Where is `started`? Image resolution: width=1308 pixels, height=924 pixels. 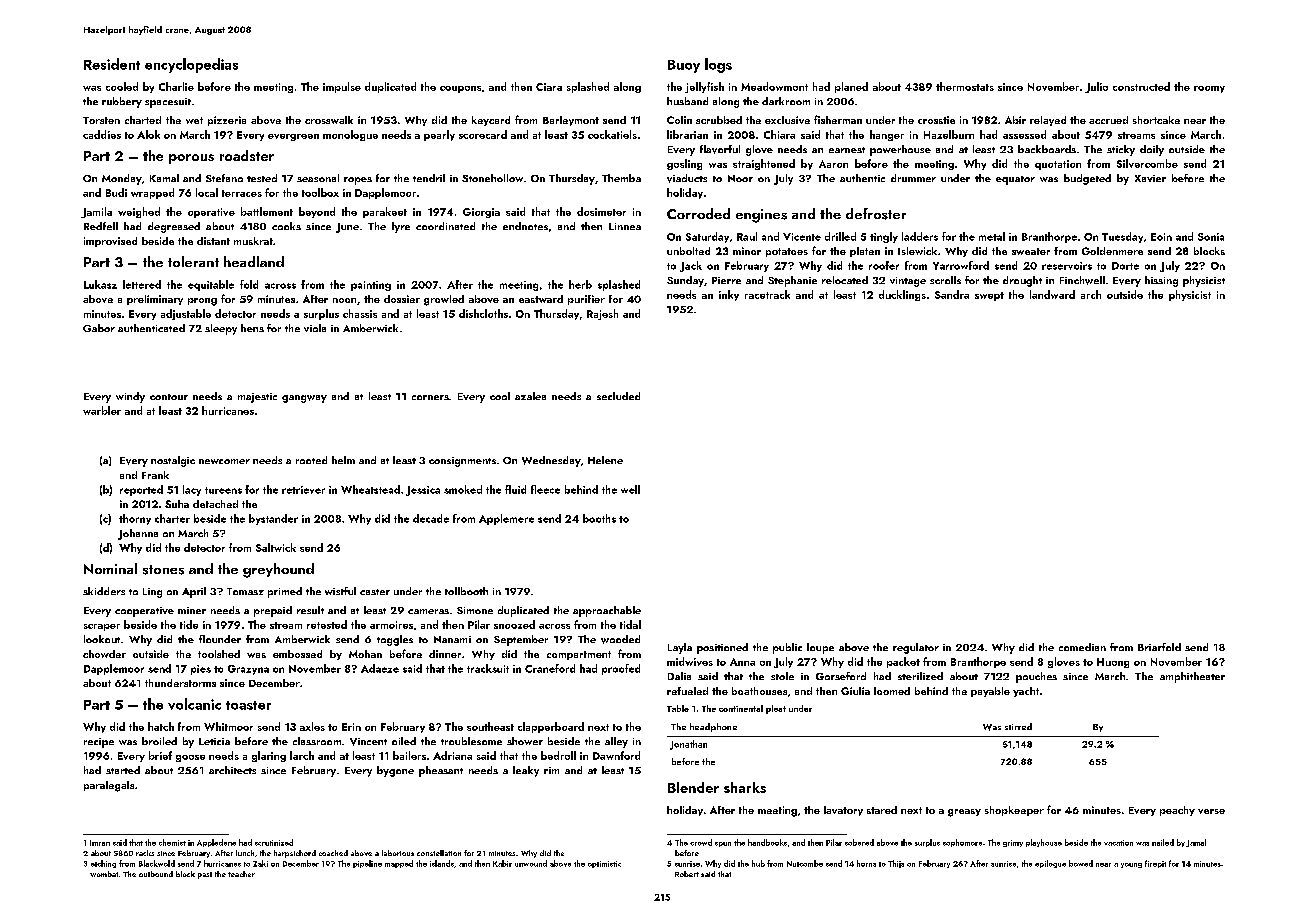 started is located at coordinates (123, 770).
